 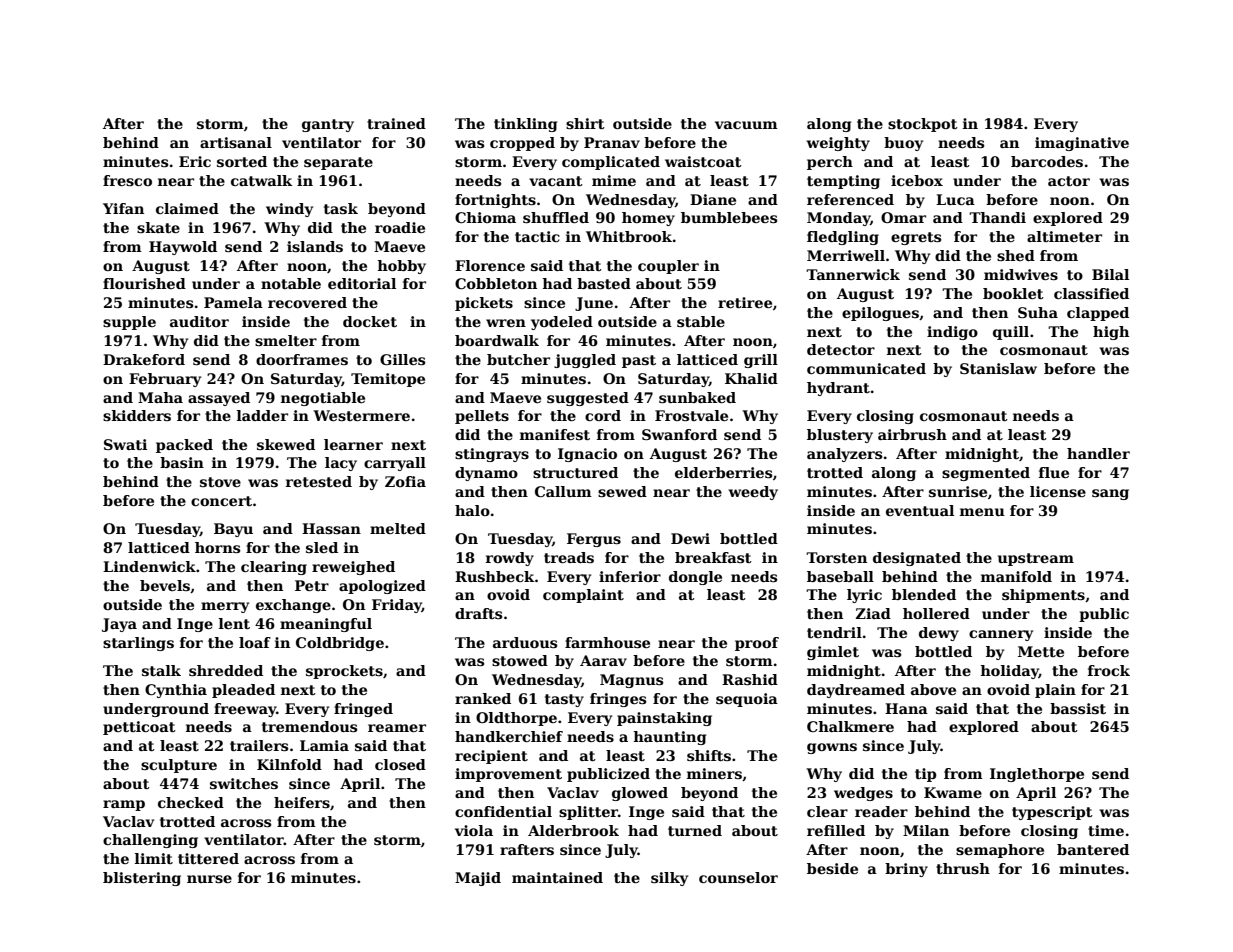 I want to click on gantry, so click(x=328, y=125).
